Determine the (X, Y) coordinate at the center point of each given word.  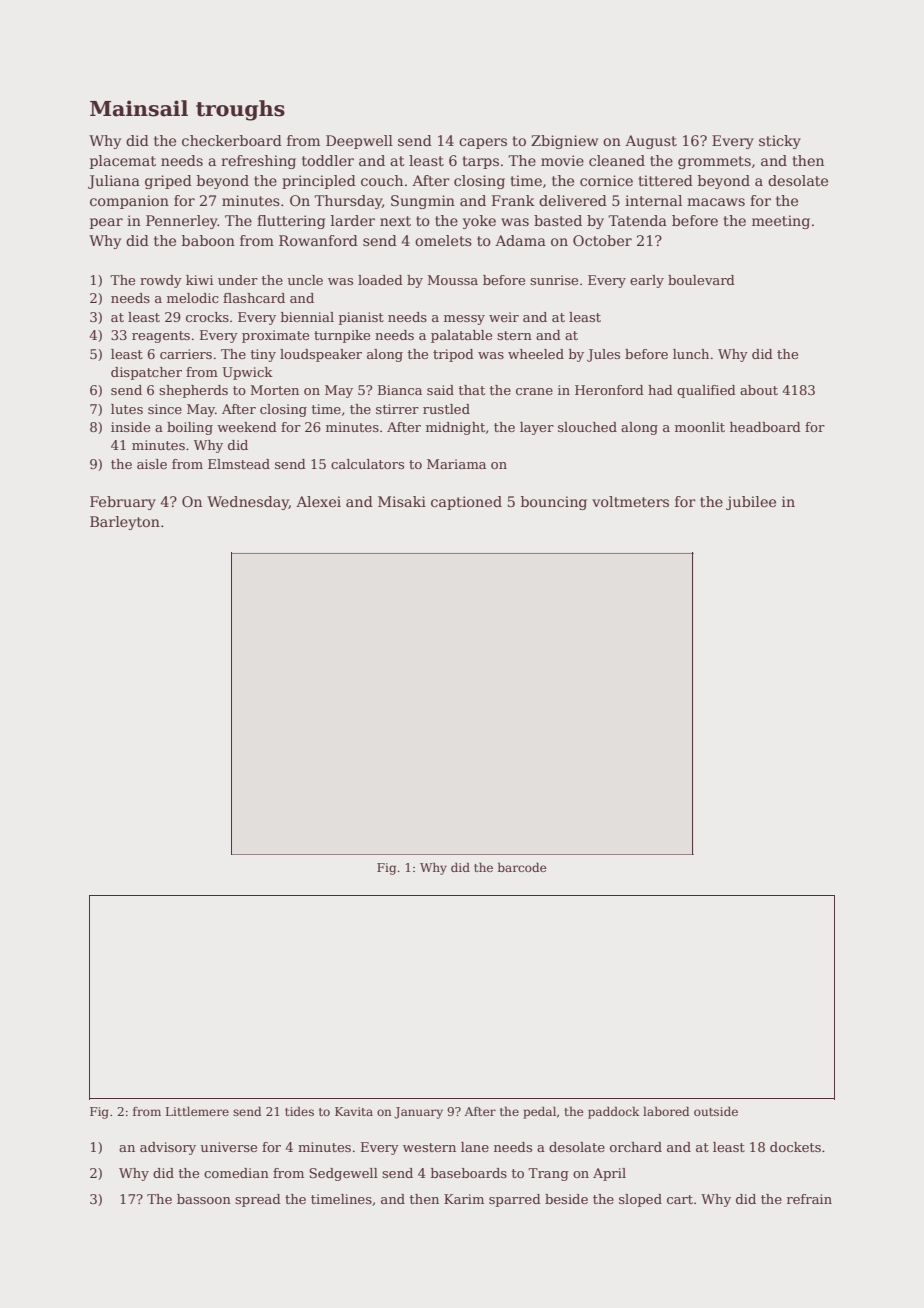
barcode (522, 867)
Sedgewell (343, 1174)
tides (299, 1111)
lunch (691, 354)
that (472, 390)
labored (666, 1111)
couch (382, 180)
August (651, 142)
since (165, 409)
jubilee (751, 503)
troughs (240, 110)
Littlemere (197, 1111)
